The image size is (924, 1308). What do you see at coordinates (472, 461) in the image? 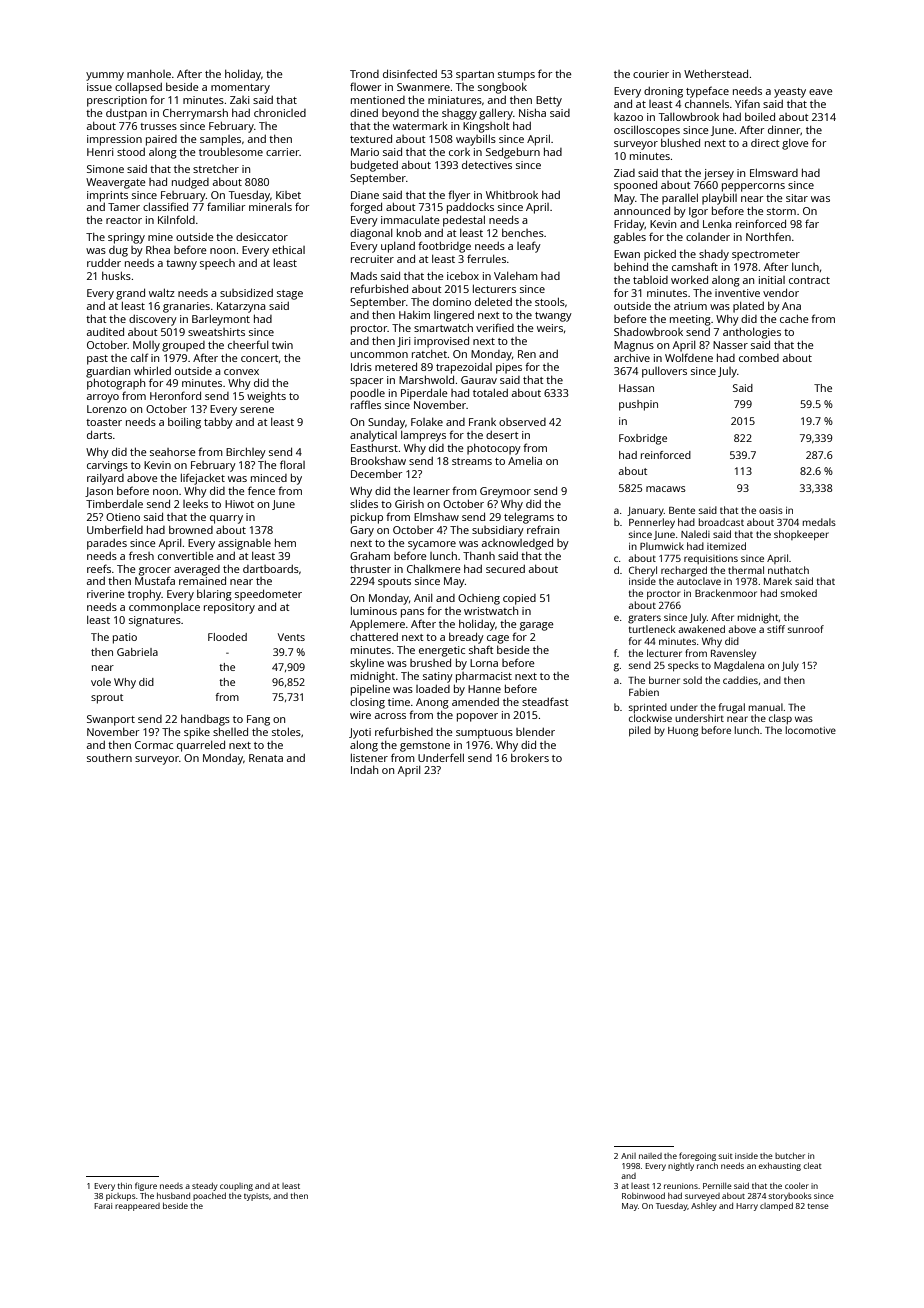
I see `streams` at bounding box center [472, 461].
